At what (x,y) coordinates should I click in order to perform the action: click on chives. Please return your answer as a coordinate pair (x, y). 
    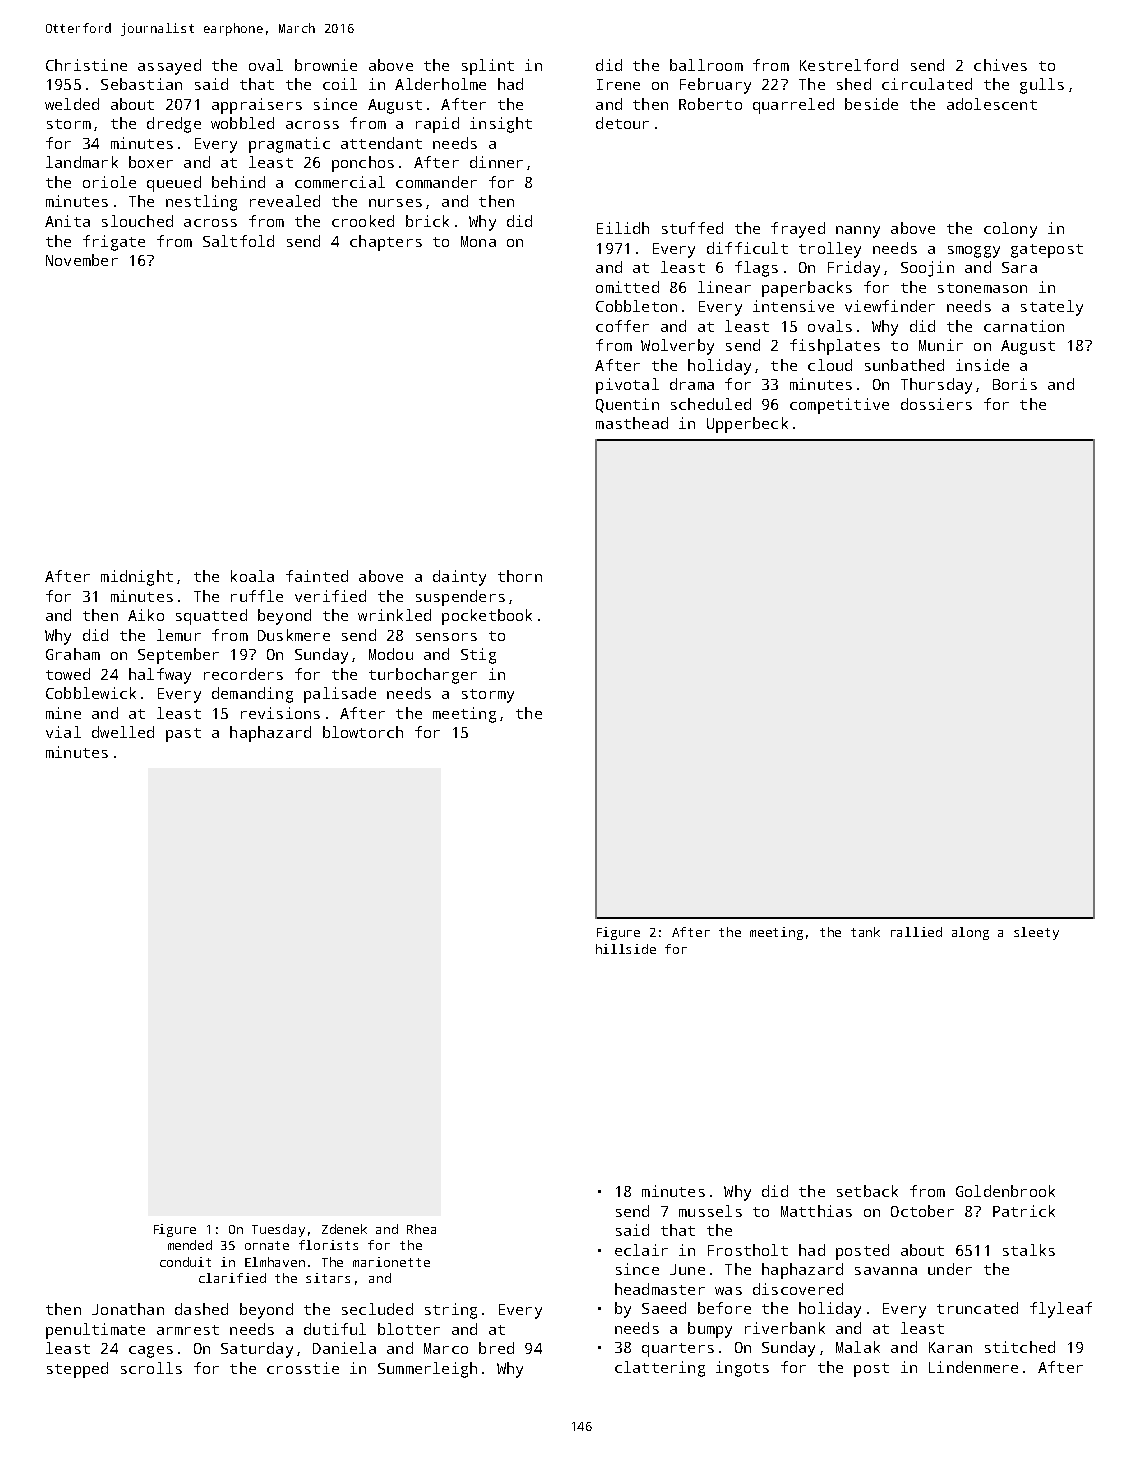
    Looking at the image, I should click on (1000, 65).
